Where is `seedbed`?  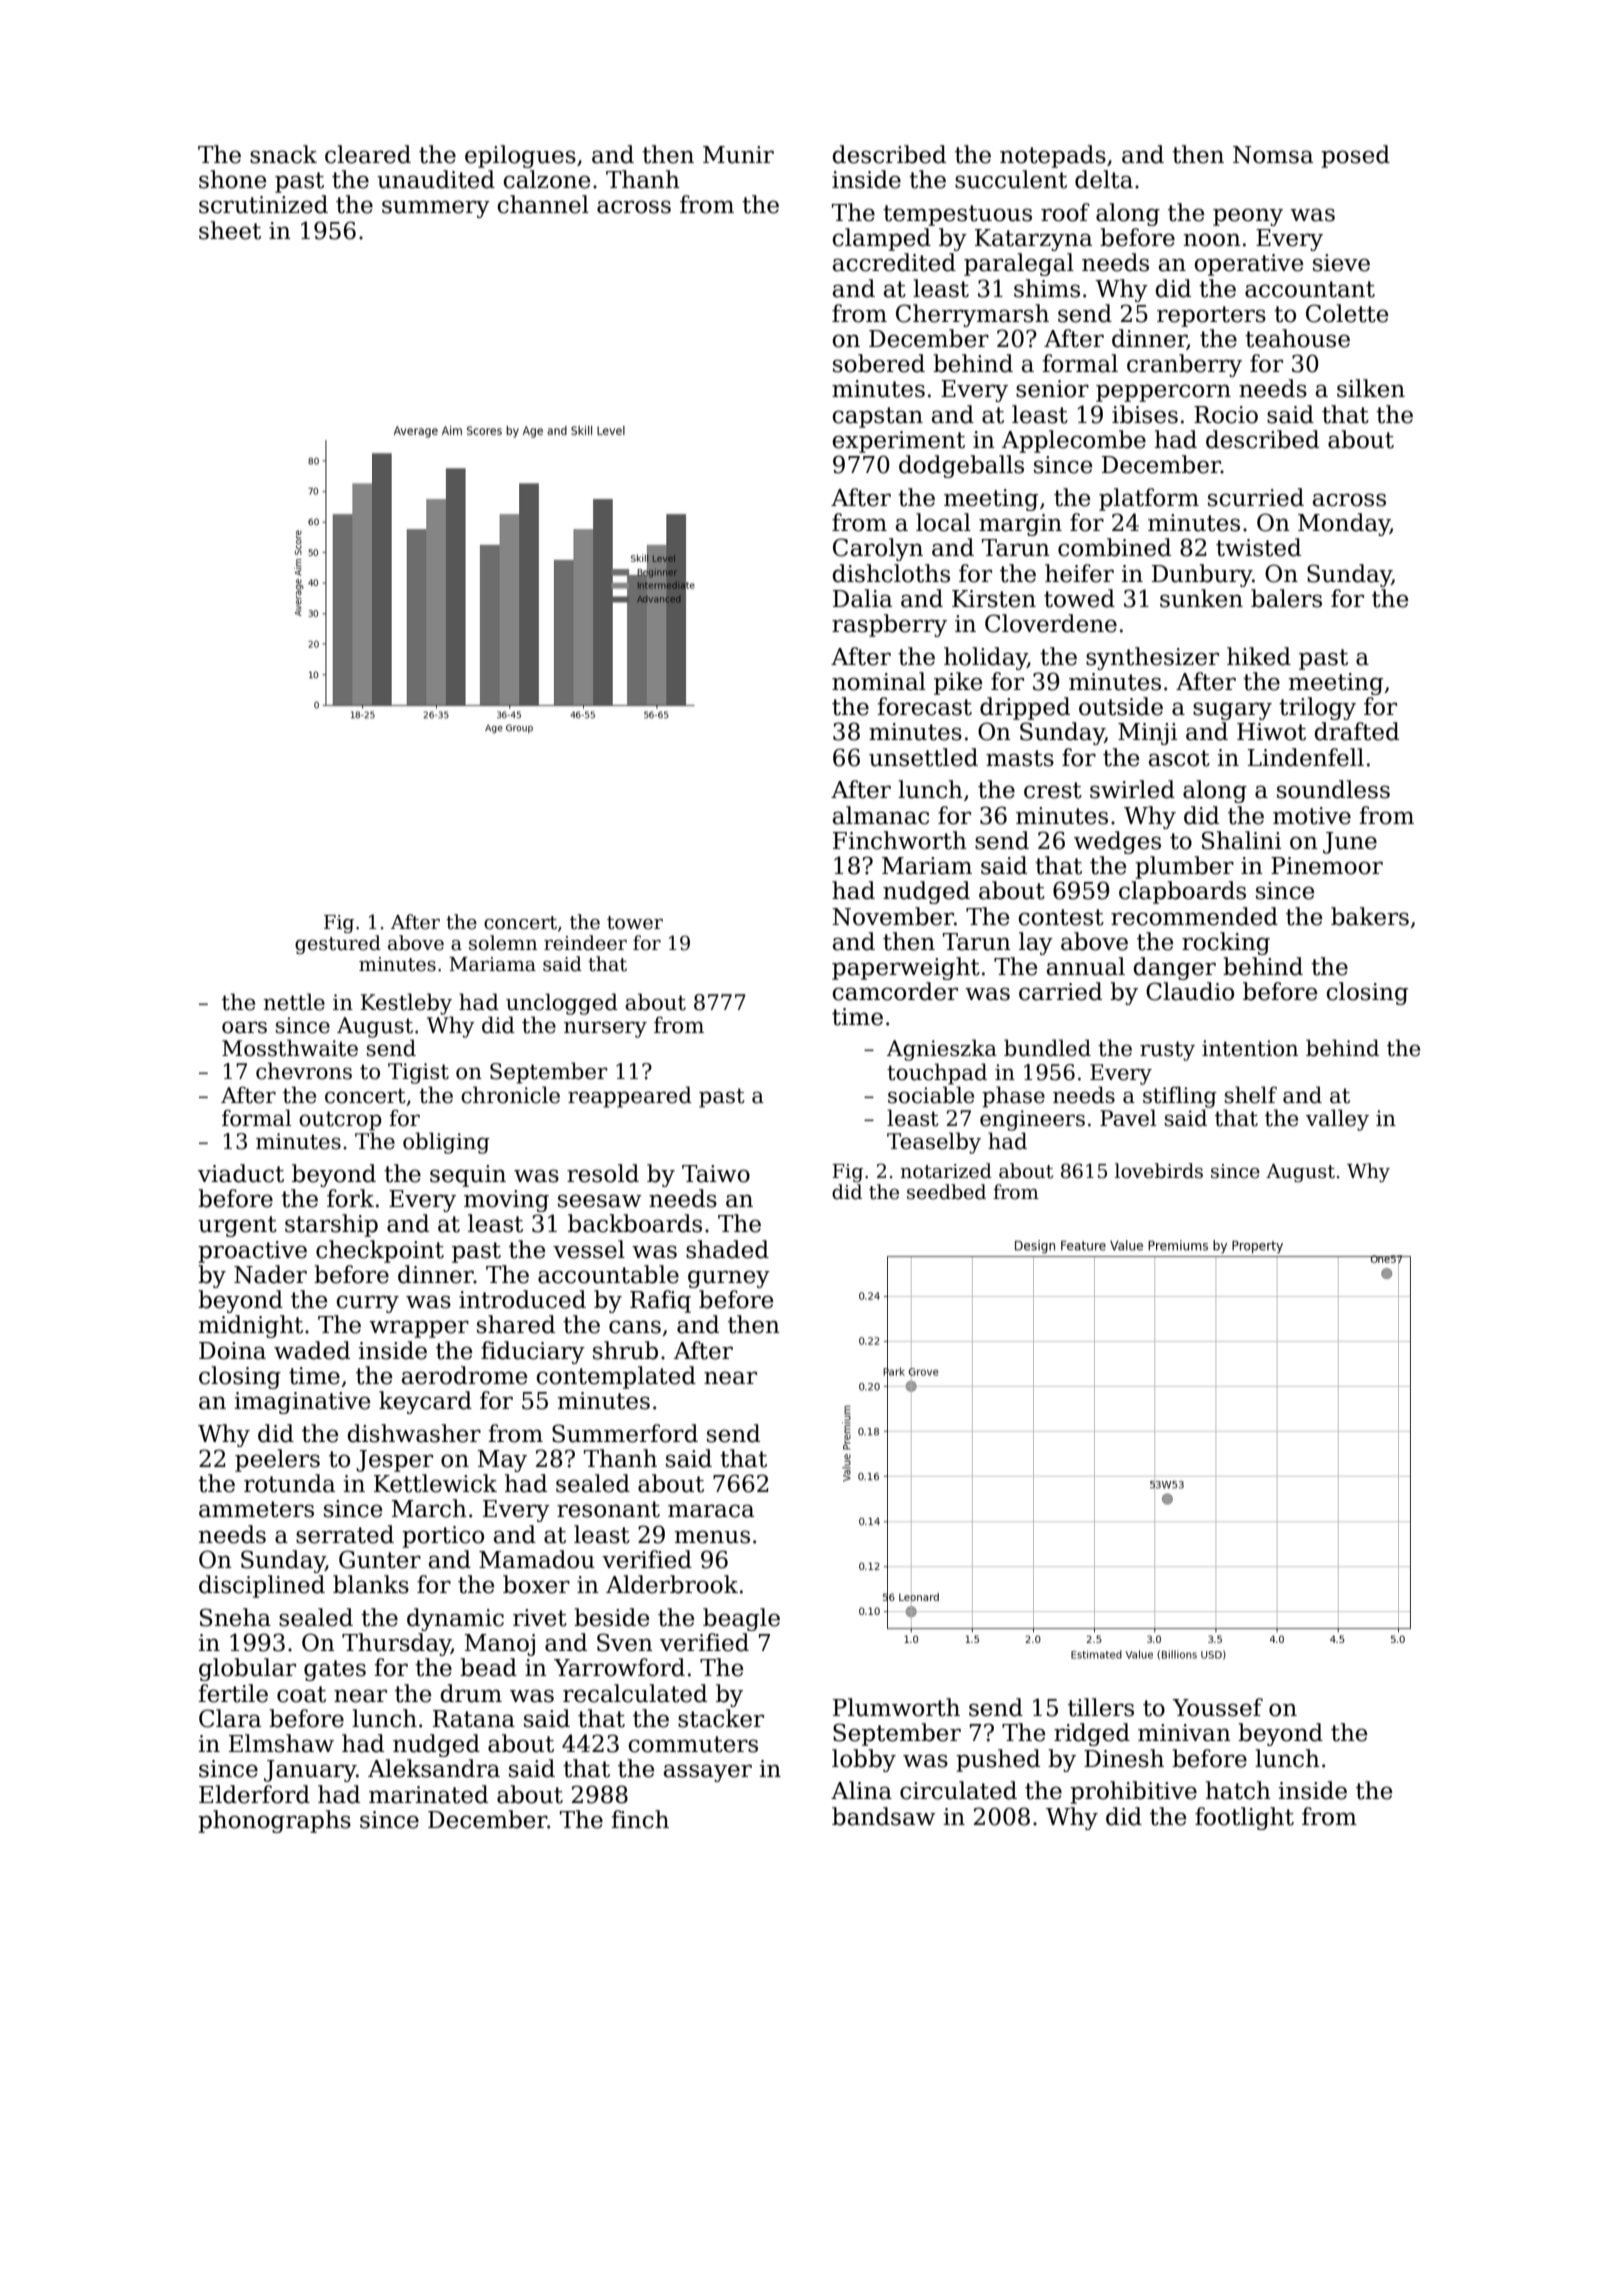 seedbed is located at coordinates (946, 1192).
